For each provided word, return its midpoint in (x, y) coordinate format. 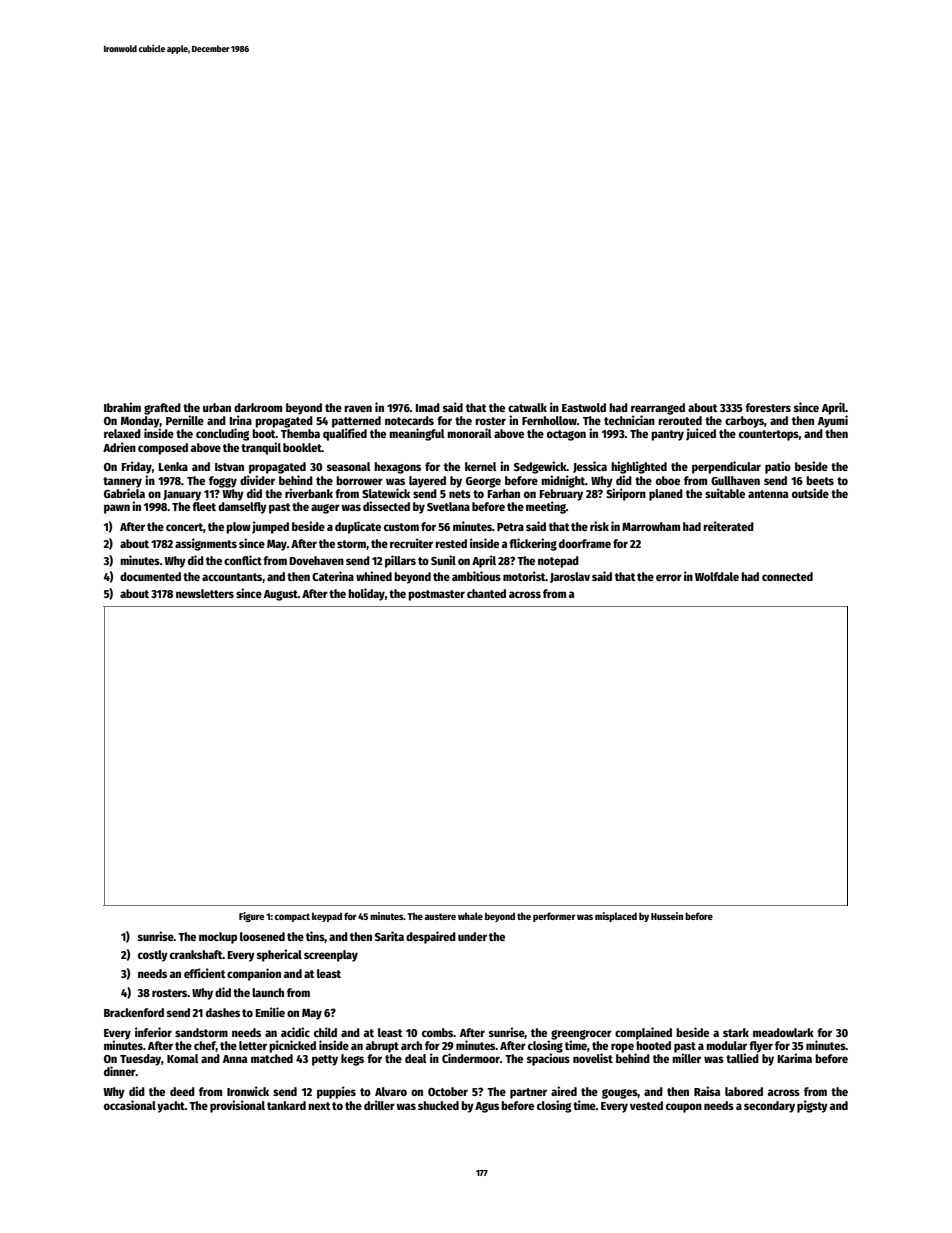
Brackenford (134, 1012)
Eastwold (584, 407)
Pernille (185, 420)
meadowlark (783, 1032)
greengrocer (581, 1035)
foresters (768, 407)
